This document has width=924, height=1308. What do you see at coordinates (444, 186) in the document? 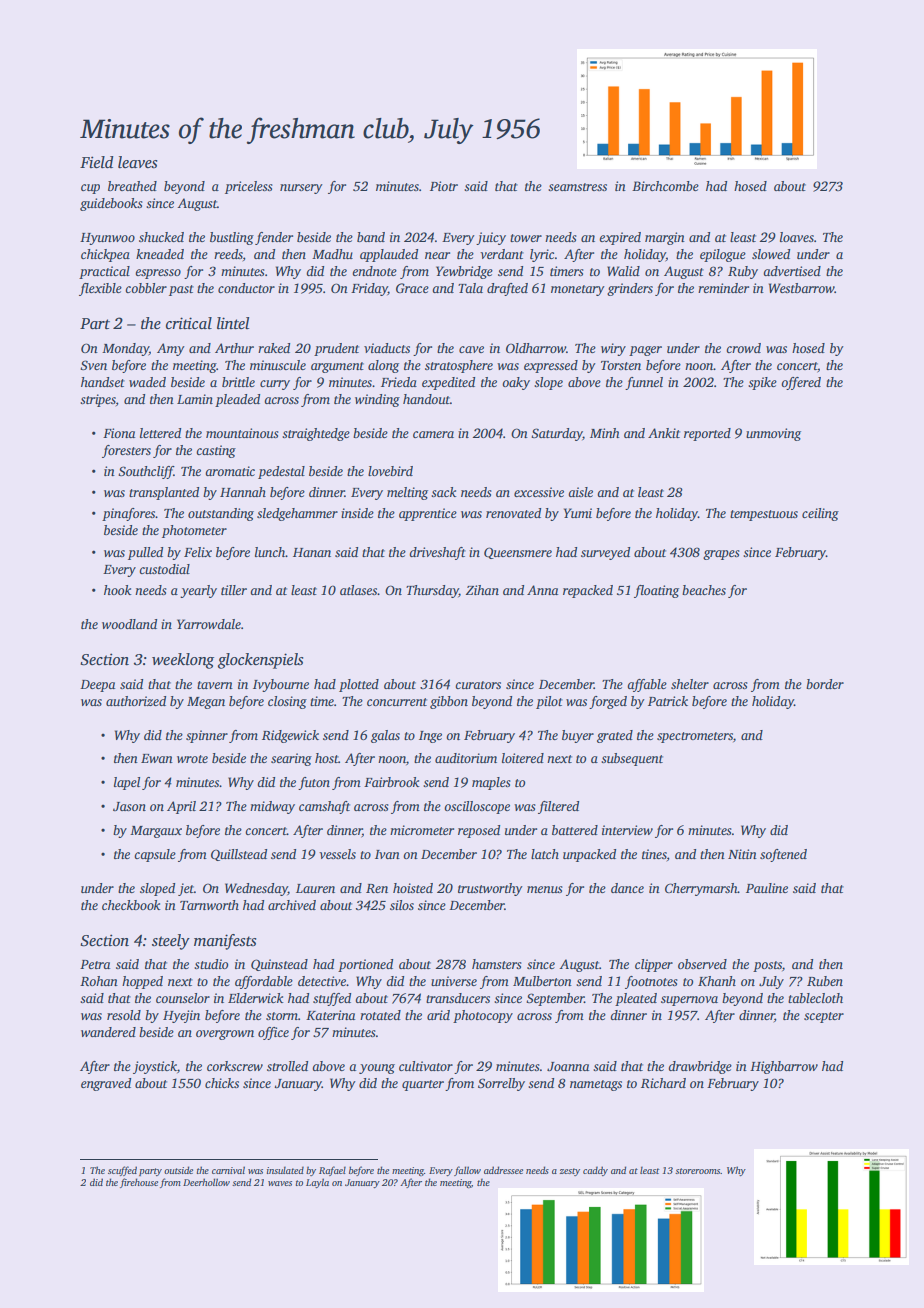
I see `Piotr` at bounding box center [444, 186].
